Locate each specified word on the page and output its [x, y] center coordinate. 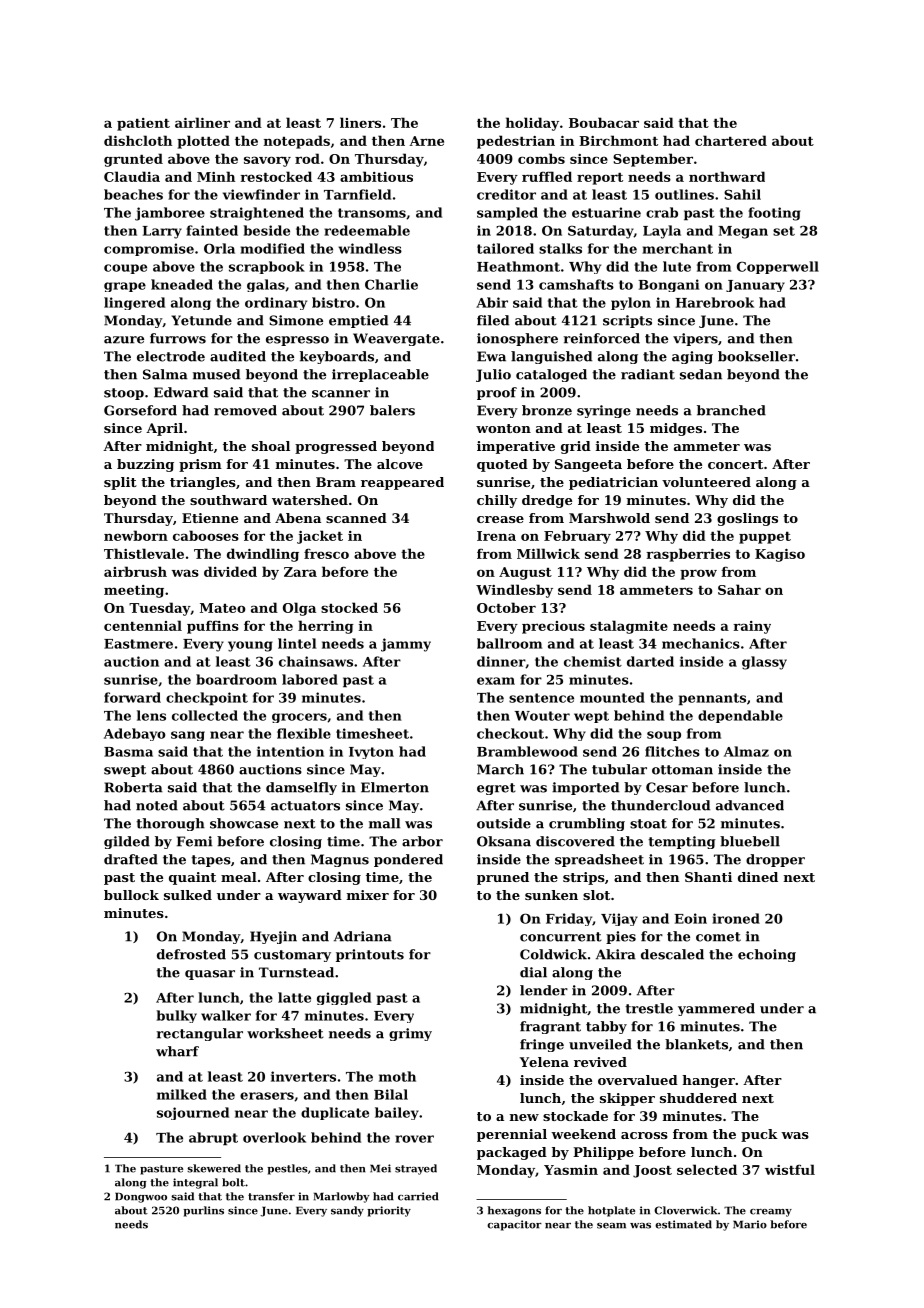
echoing [767, 955]
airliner [202, 122]
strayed [416, 1169]
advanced [750, 805]
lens [151, 715]
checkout [510, 733]
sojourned [193, 1113]
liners [360, 122]
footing [774, 214]
